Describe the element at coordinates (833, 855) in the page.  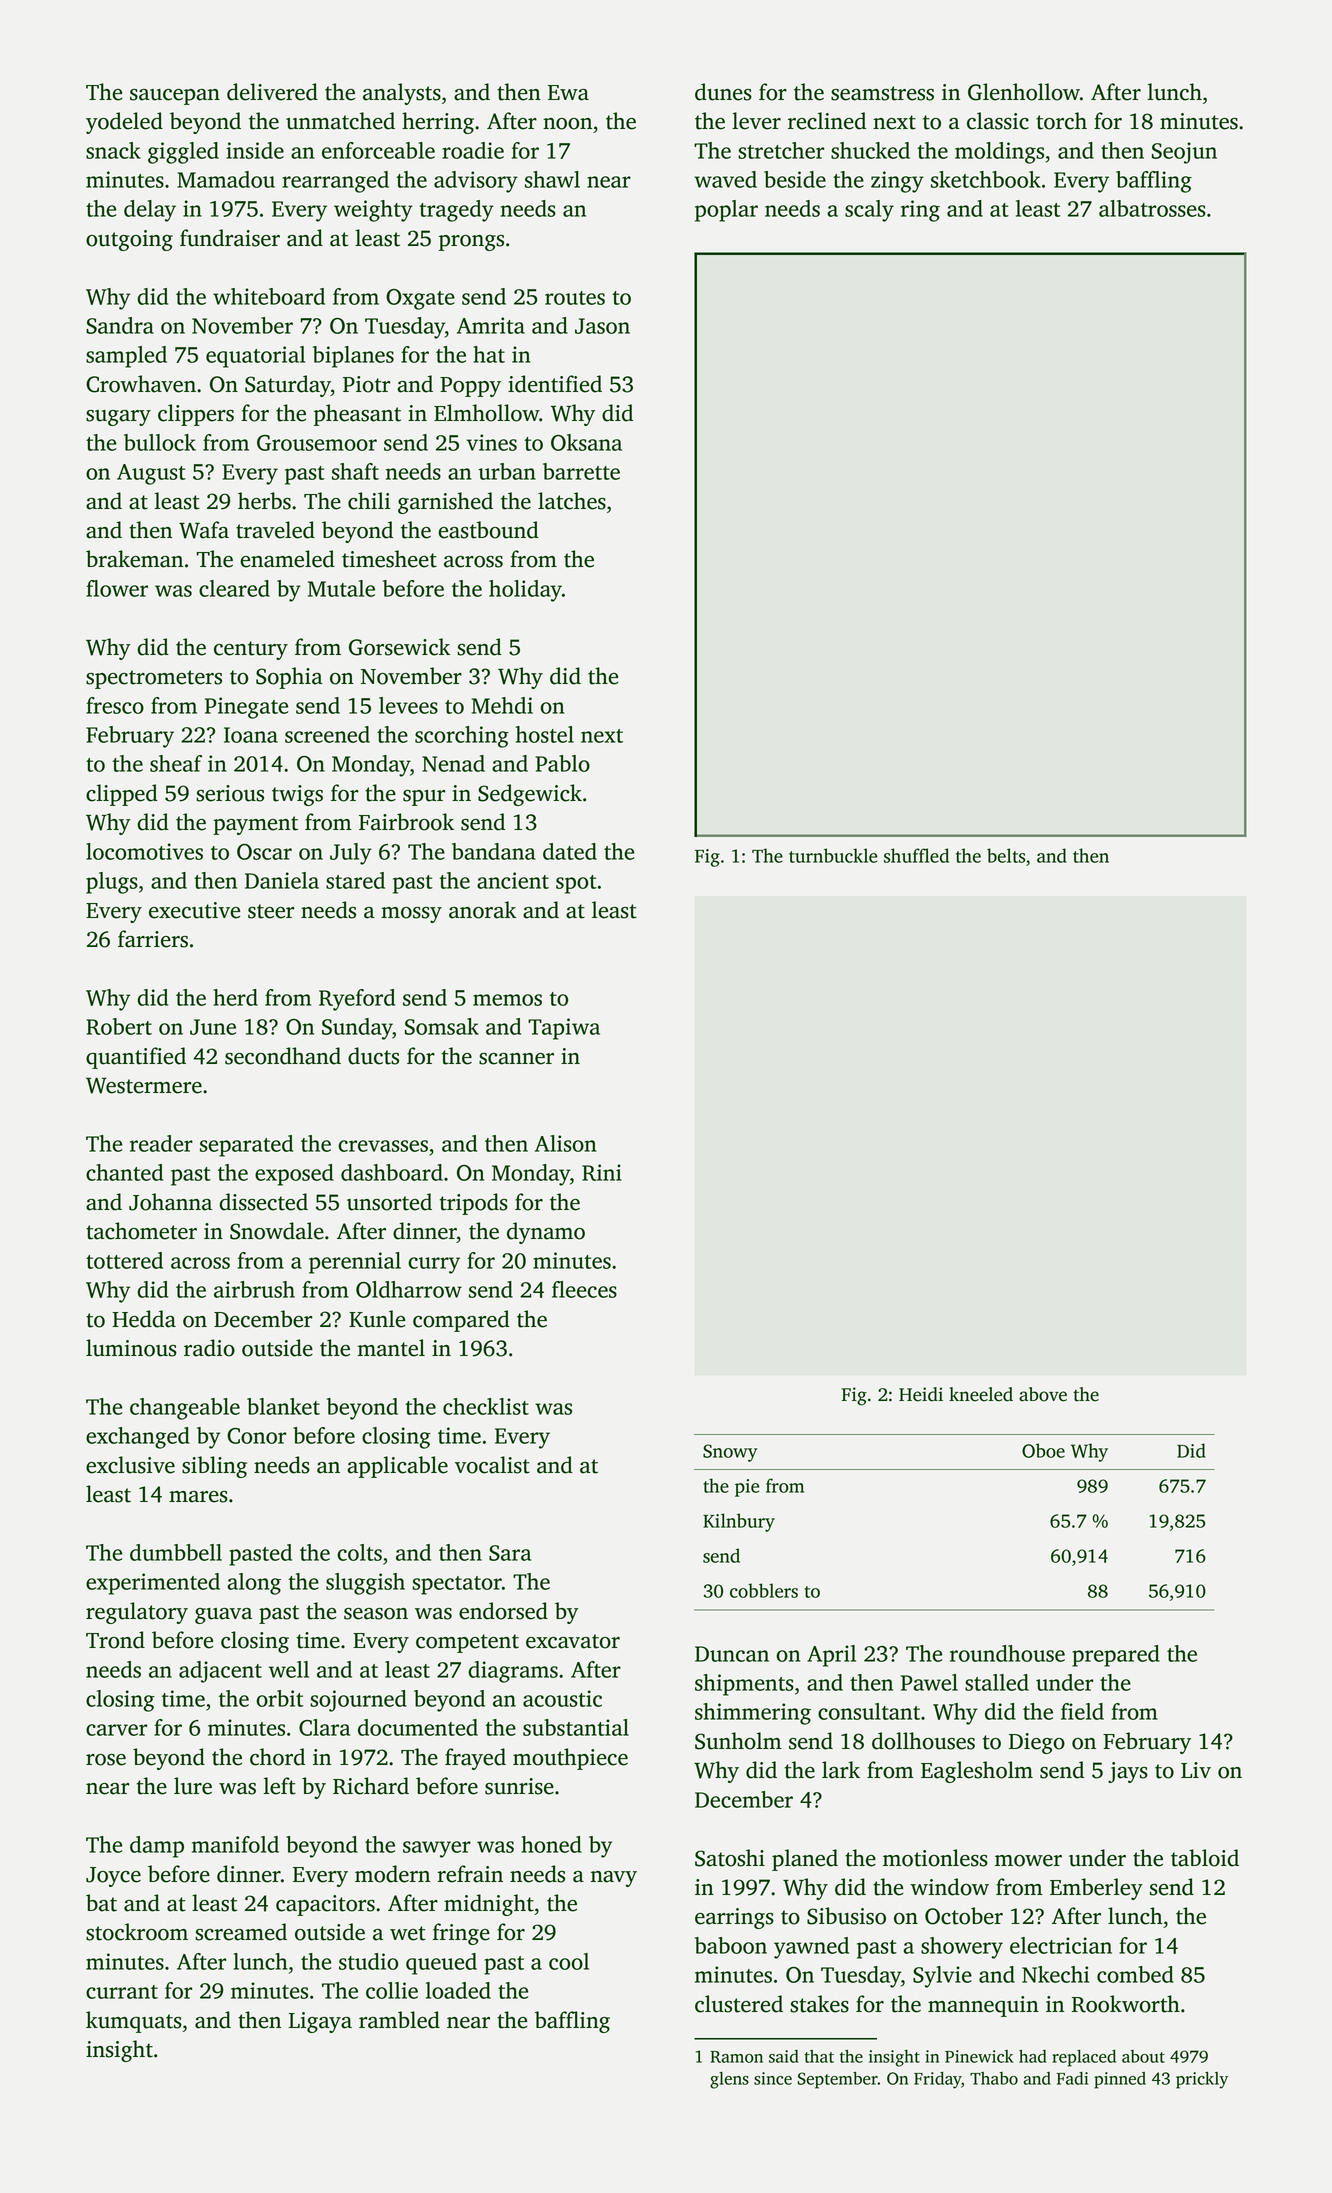
I see `turnbuckle` at that location.
